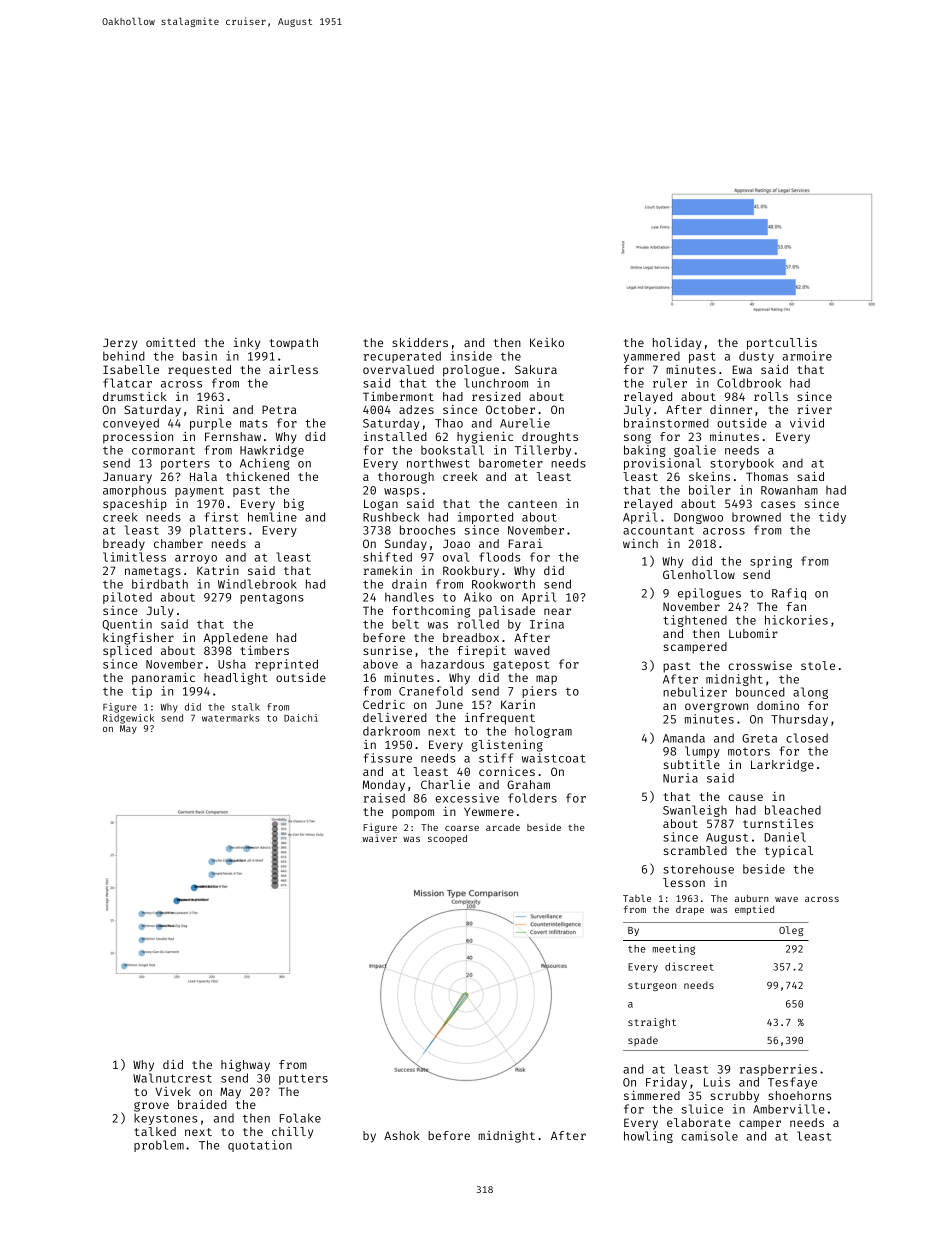 This screenshot has width=952, height=1233. I want to click on Ashok, so click(402, 1135).
